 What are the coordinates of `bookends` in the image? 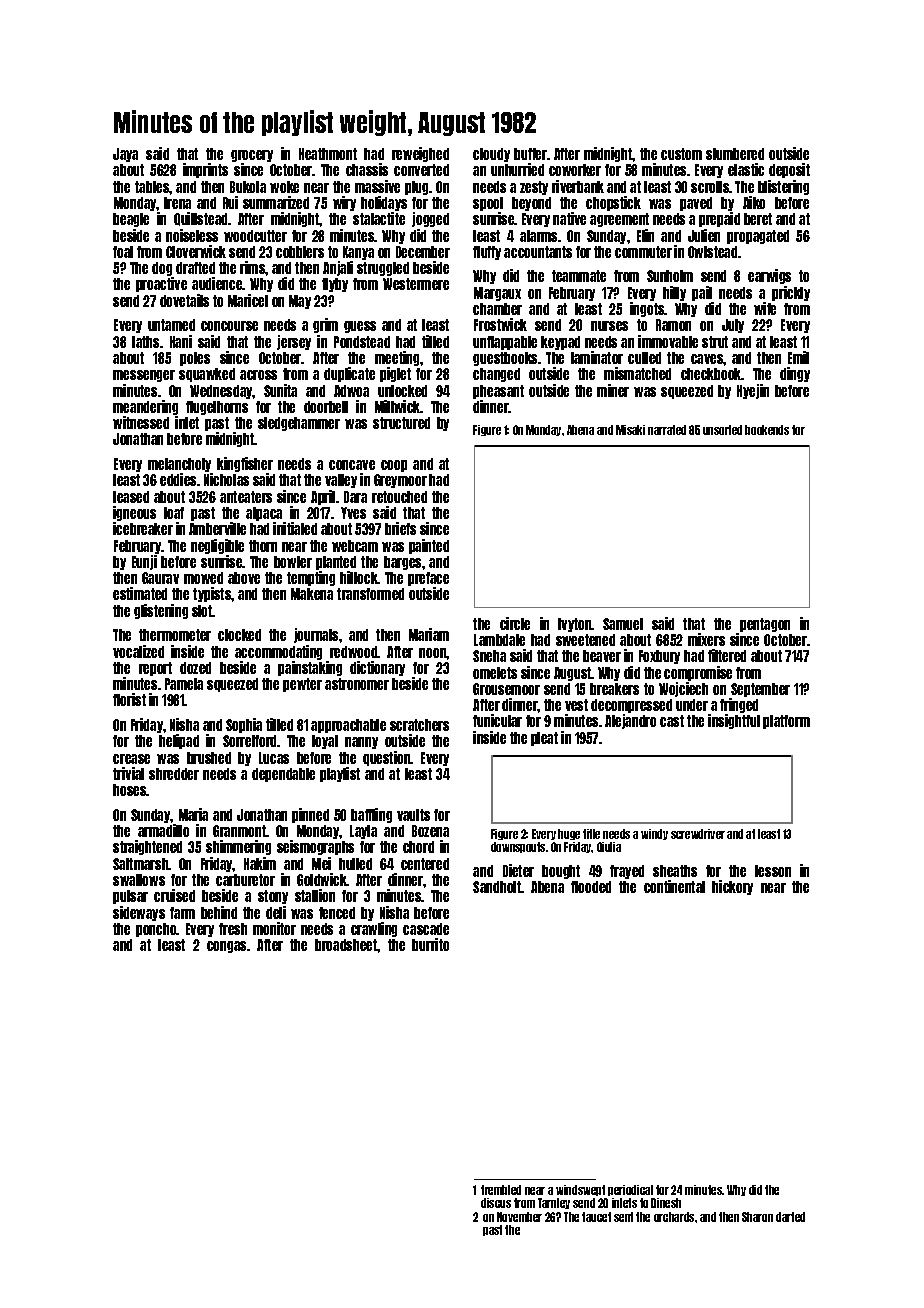 It's located at (767, 430).
